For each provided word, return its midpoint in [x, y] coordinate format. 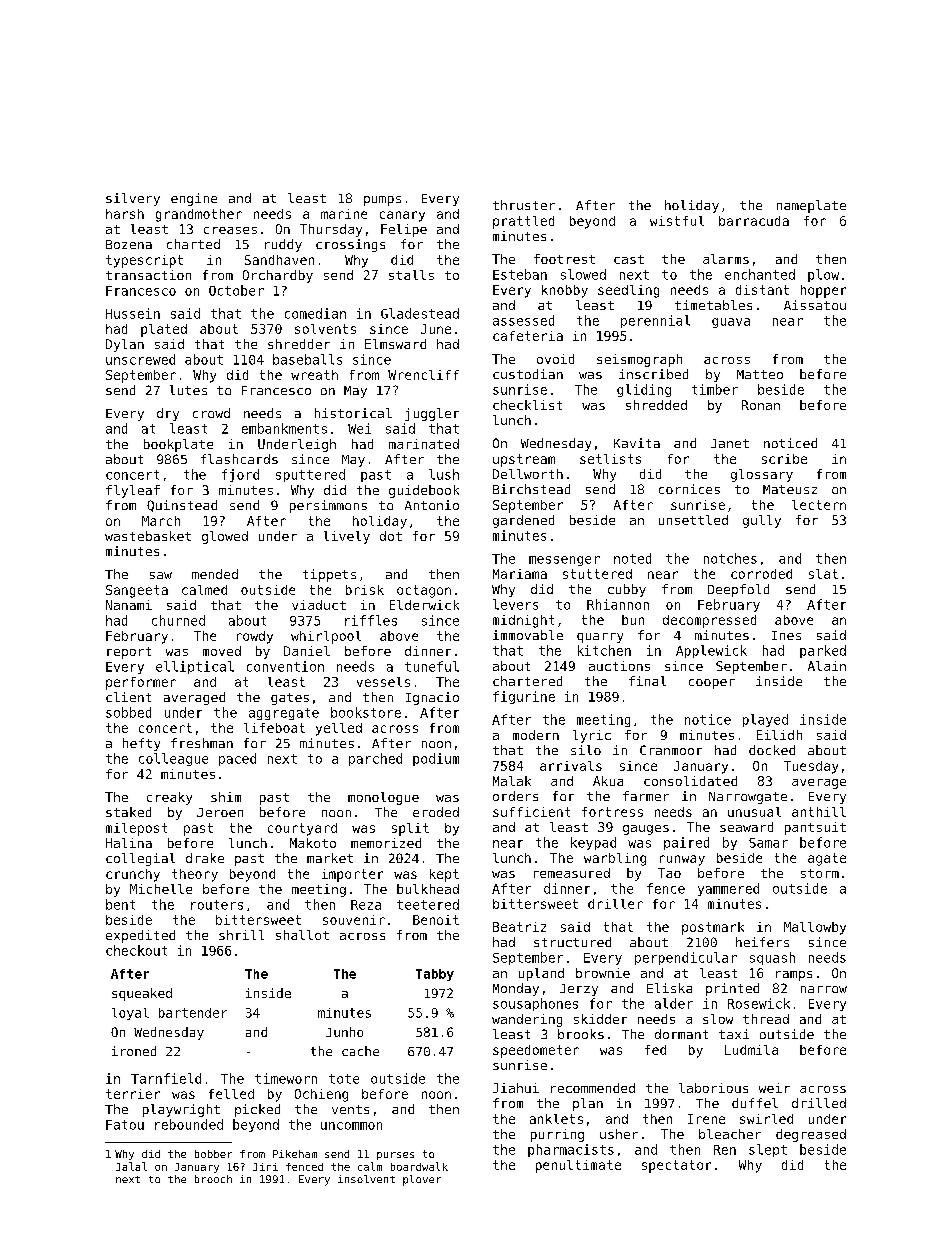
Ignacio [432, 698]
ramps [794, 976]
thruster [524, 205]
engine [194, 199]
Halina [129, 843]
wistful [677, 221]
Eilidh [779, 735]
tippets [329, 575]
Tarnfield [166, 1078]
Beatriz [519, 927]
